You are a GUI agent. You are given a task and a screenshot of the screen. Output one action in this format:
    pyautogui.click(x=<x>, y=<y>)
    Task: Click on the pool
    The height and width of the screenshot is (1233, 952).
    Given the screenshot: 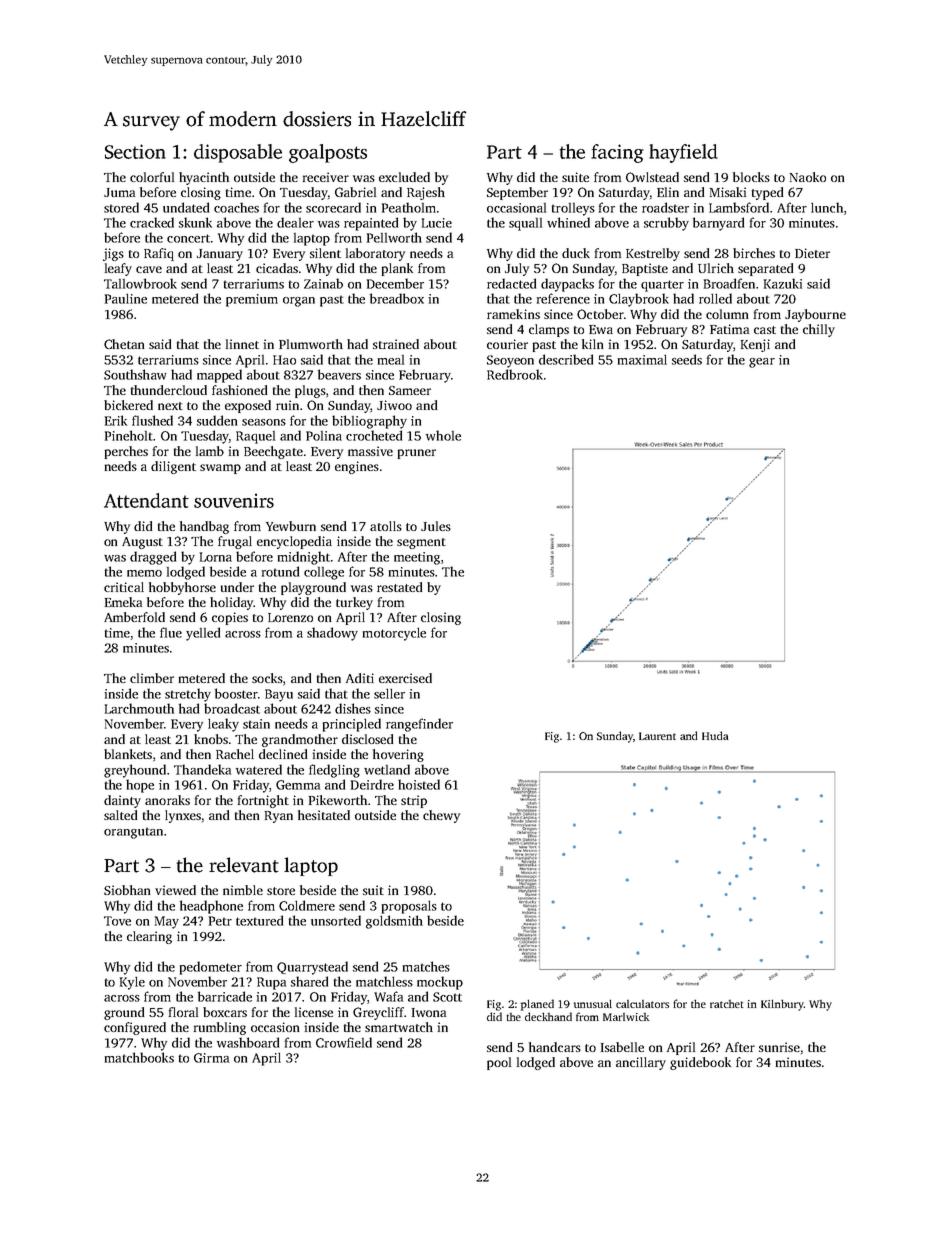 What is the action you would take?
    pyautogui.click(x=499, y=1063)
